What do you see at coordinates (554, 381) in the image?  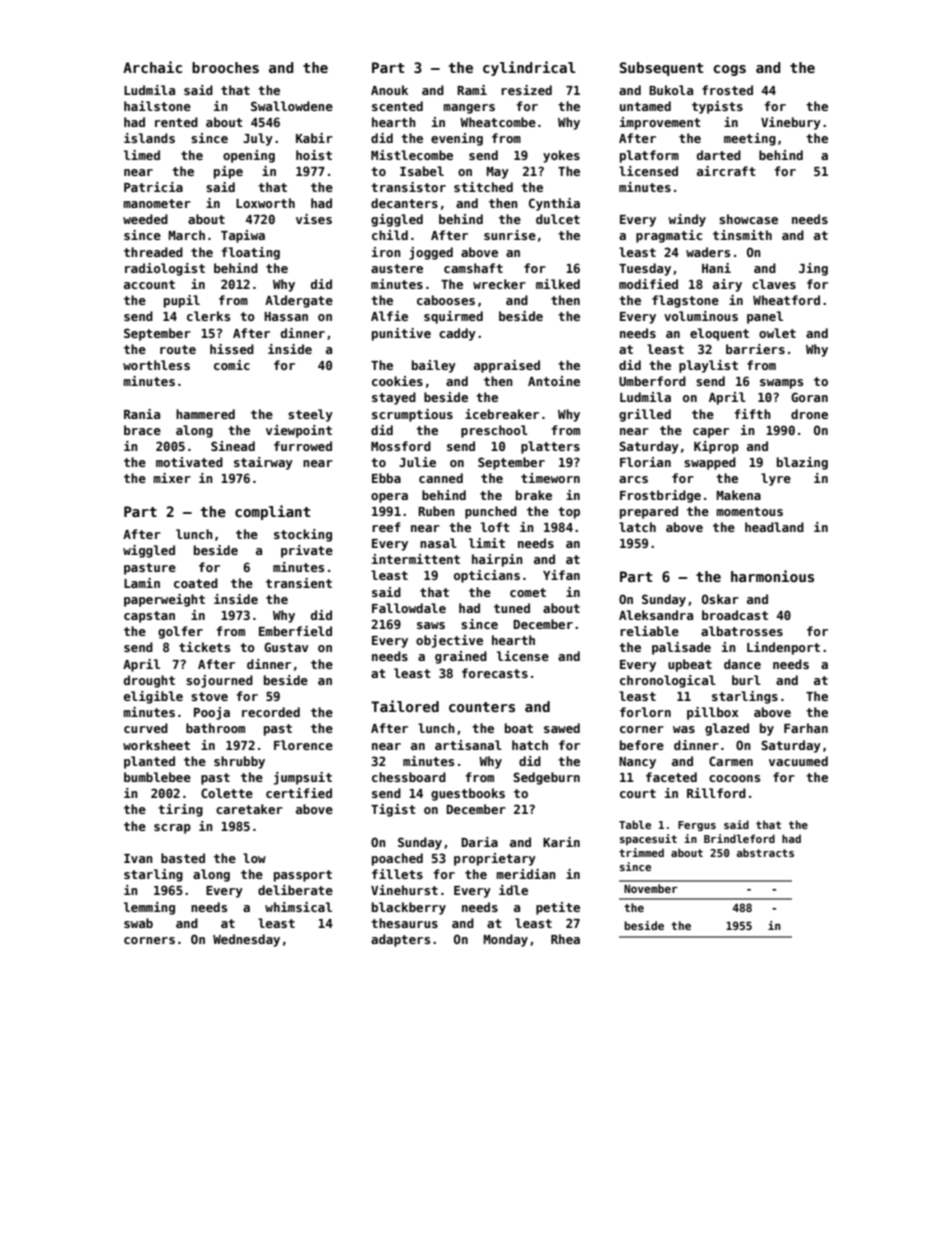 I see `Antoine` at bounding box center [554, 381].
